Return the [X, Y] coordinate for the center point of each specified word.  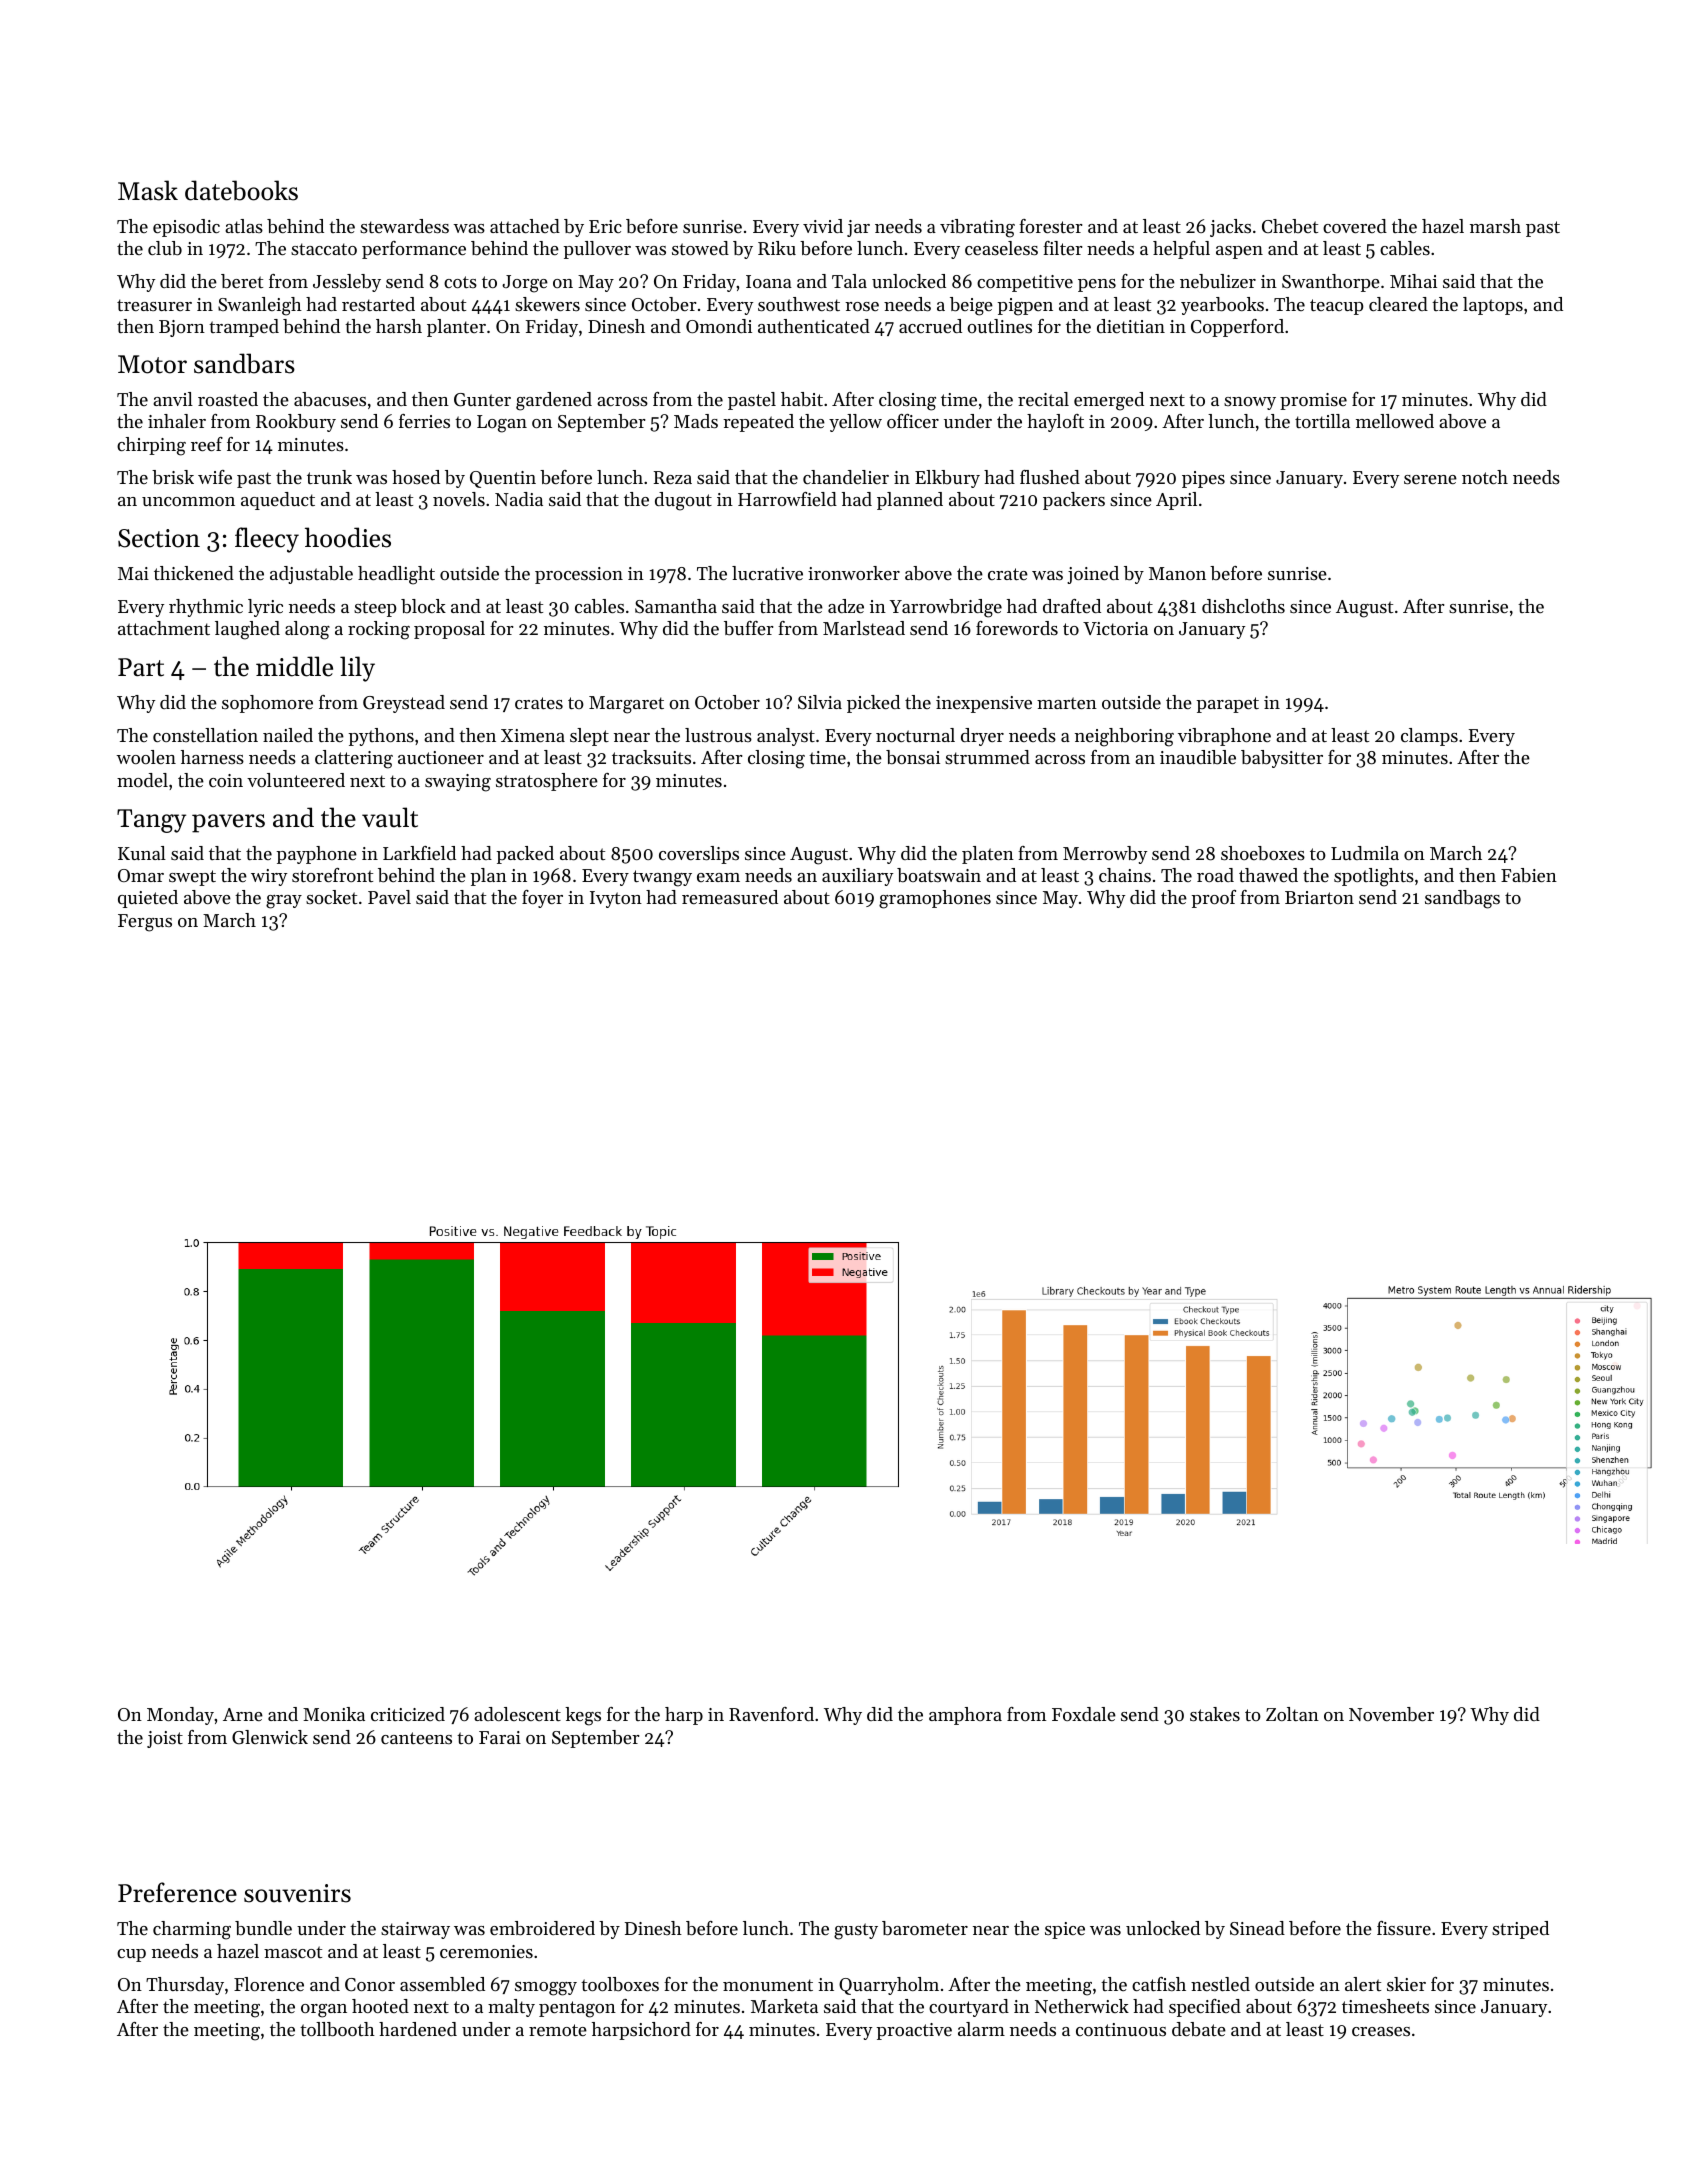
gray [284, 902]
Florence [269, 1984]
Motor [152, 364]
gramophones [935, 899]
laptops [1493, 306]
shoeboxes [1263, 853]
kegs [583, 1716]
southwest [799, 304]
